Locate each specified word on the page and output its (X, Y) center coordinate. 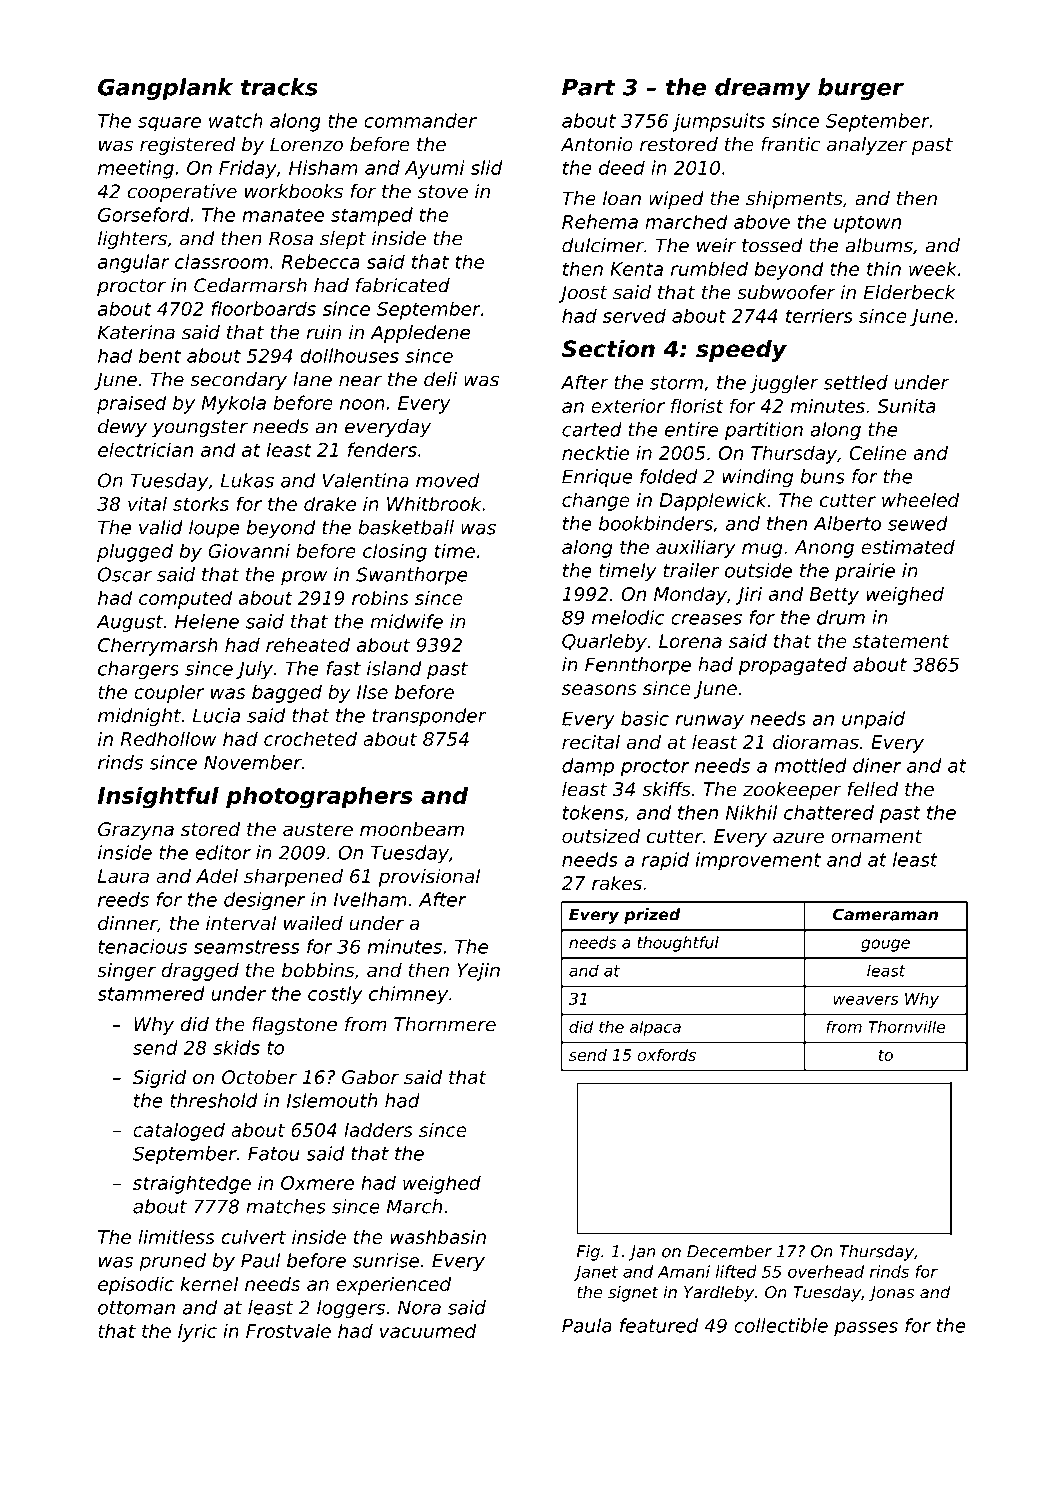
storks (201, 503)
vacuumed (428, 1330)
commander (420, 120)
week (933, 268)
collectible (781, 1325)
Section (608, 349)
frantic (790, 144)
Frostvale (288, 1330)
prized (652, 916)
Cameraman (885, 914)
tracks (279, 87)
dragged (200, 972)
